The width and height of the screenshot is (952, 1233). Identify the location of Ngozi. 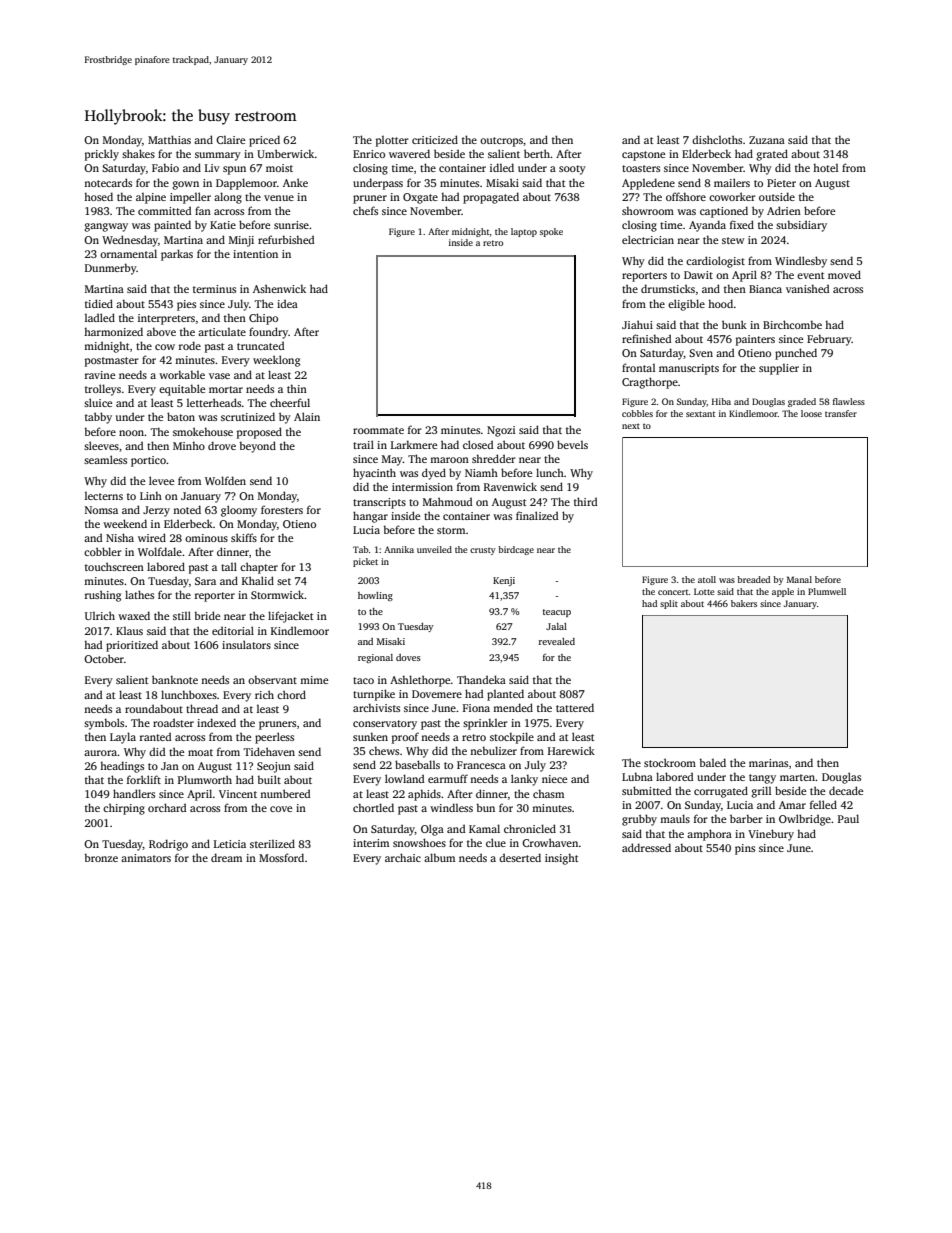
(501, 431).
